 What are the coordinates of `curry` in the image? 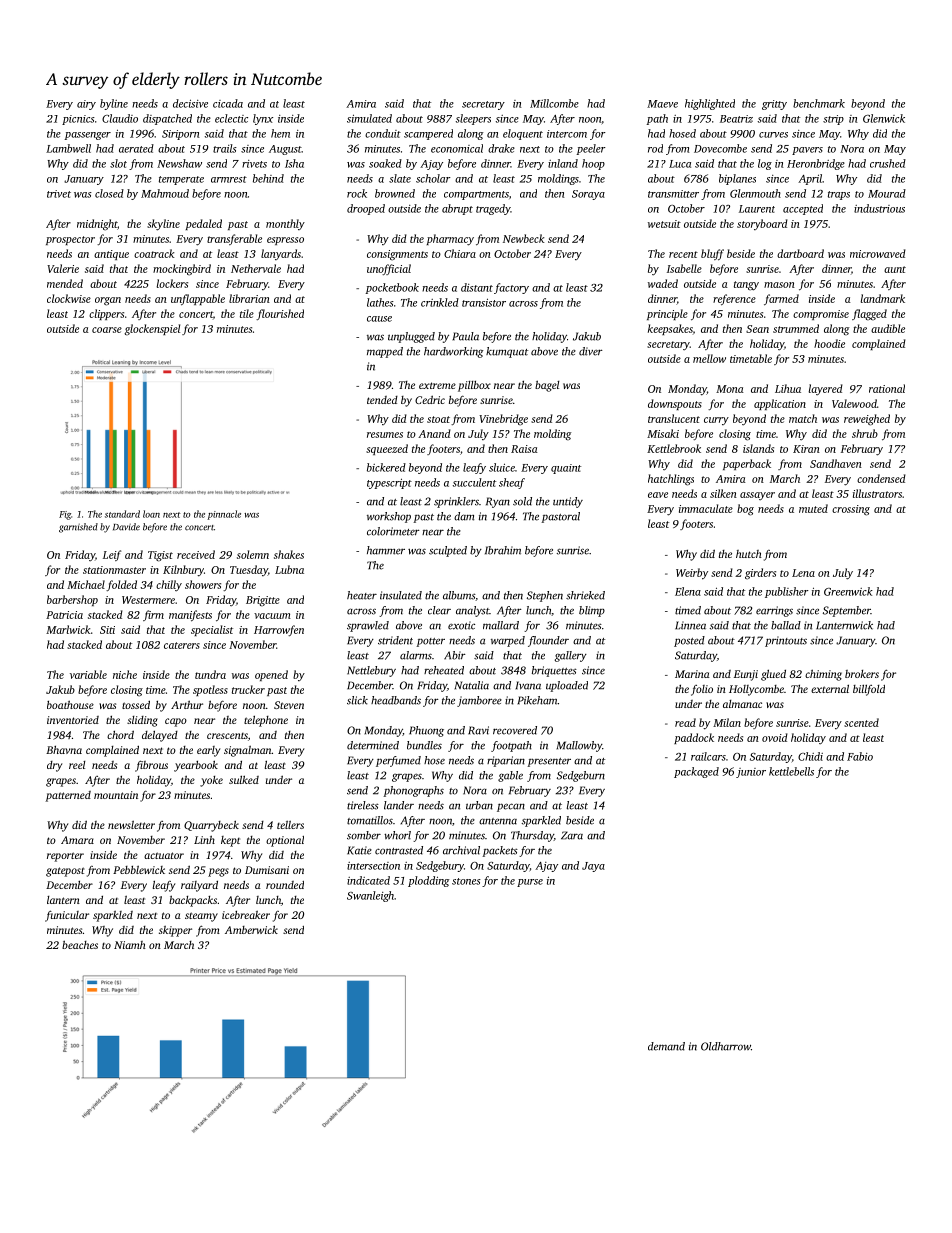 It's located at (716, 421).
